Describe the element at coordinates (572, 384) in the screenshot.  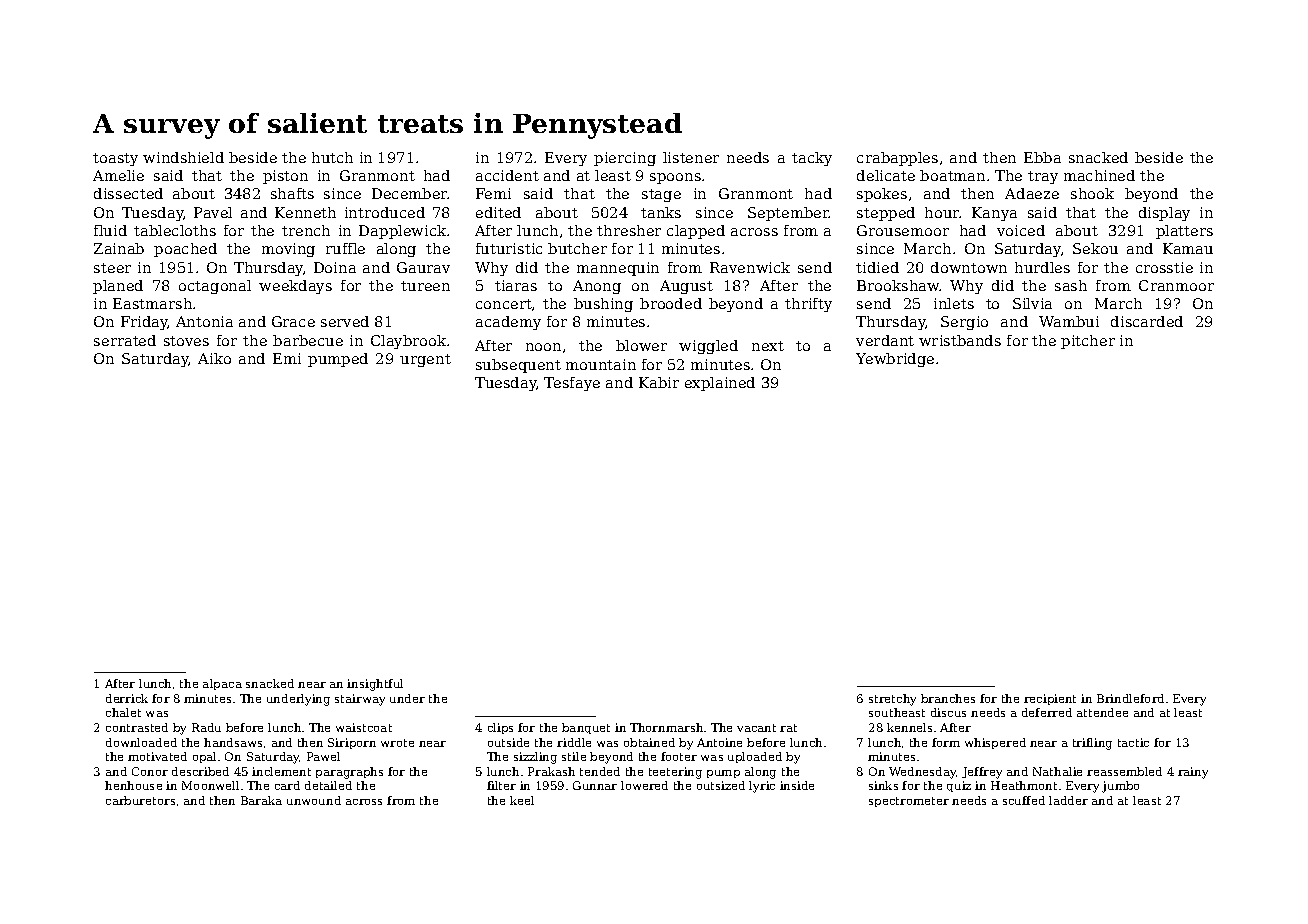
I see `Tesfaye` at that location.
